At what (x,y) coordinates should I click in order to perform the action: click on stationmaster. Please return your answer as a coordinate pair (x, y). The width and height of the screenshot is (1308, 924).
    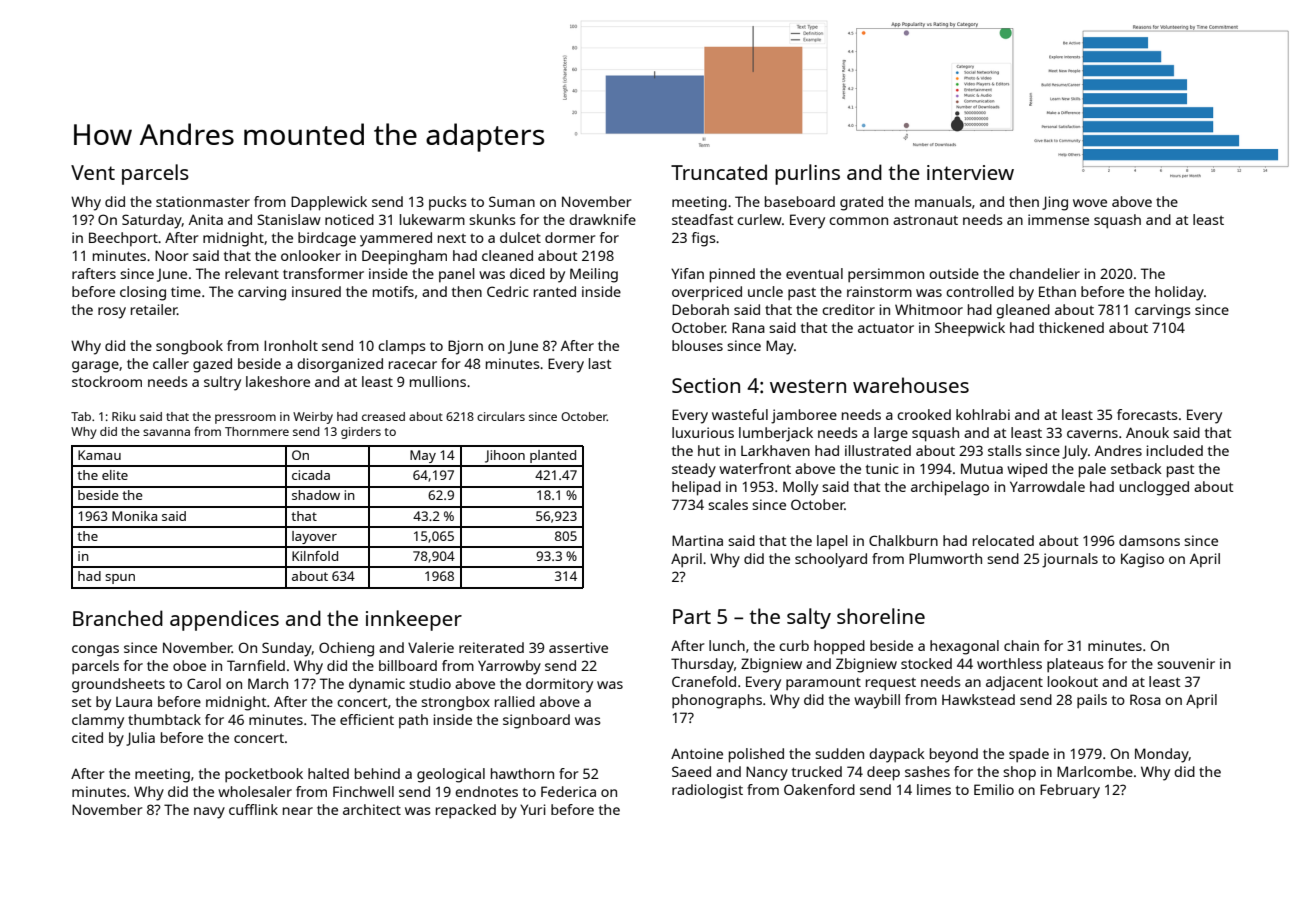
    Looking at the image, I should click on (203, 201).
